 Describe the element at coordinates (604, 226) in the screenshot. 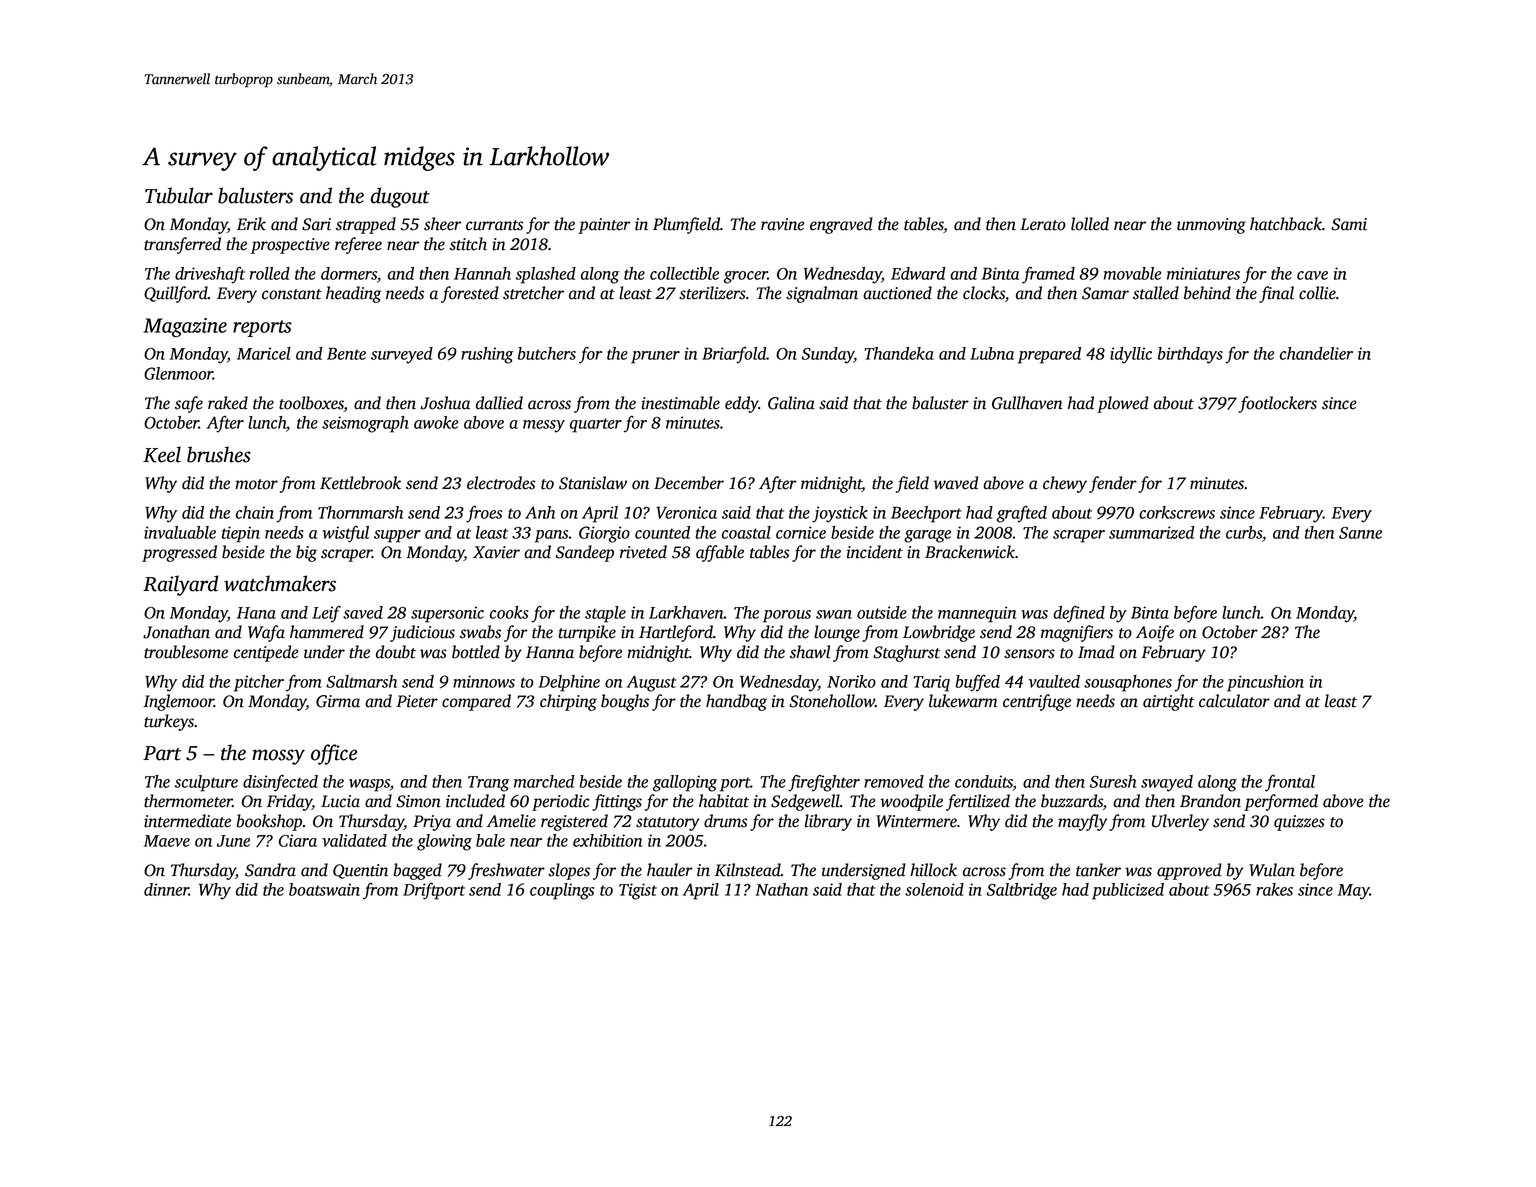

I see `painter` at that location.
